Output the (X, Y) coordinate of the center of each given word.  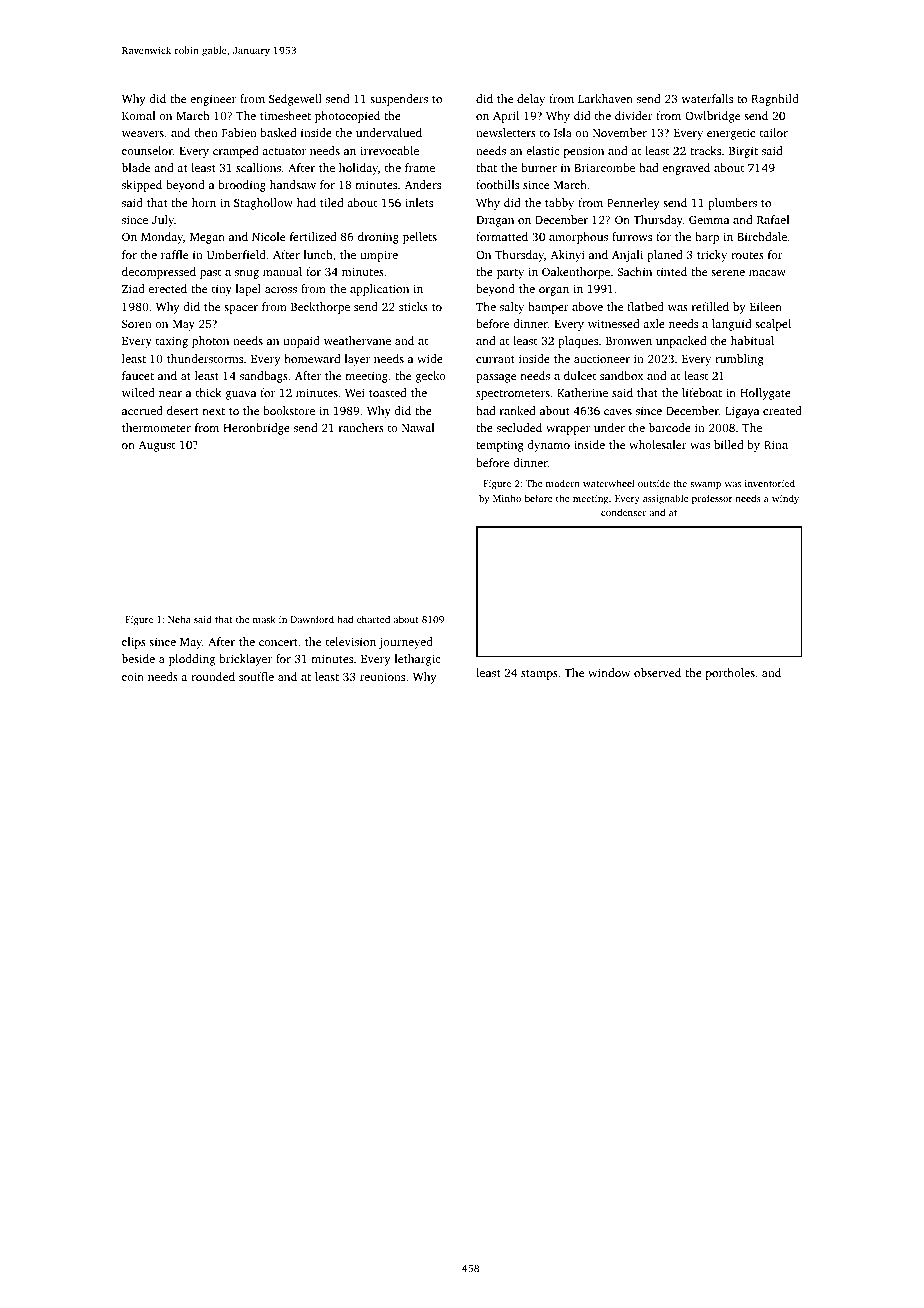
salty (512, 308)
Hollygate (765, 394)
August (157, 446)
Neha (179, 619)
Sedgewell (295, 100)
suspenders (399, 100)
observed (657, 672)
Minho (507, 498)
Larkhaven (605, 98)
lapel (248, 290)
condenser (623, 512)
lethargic (418, 660)
